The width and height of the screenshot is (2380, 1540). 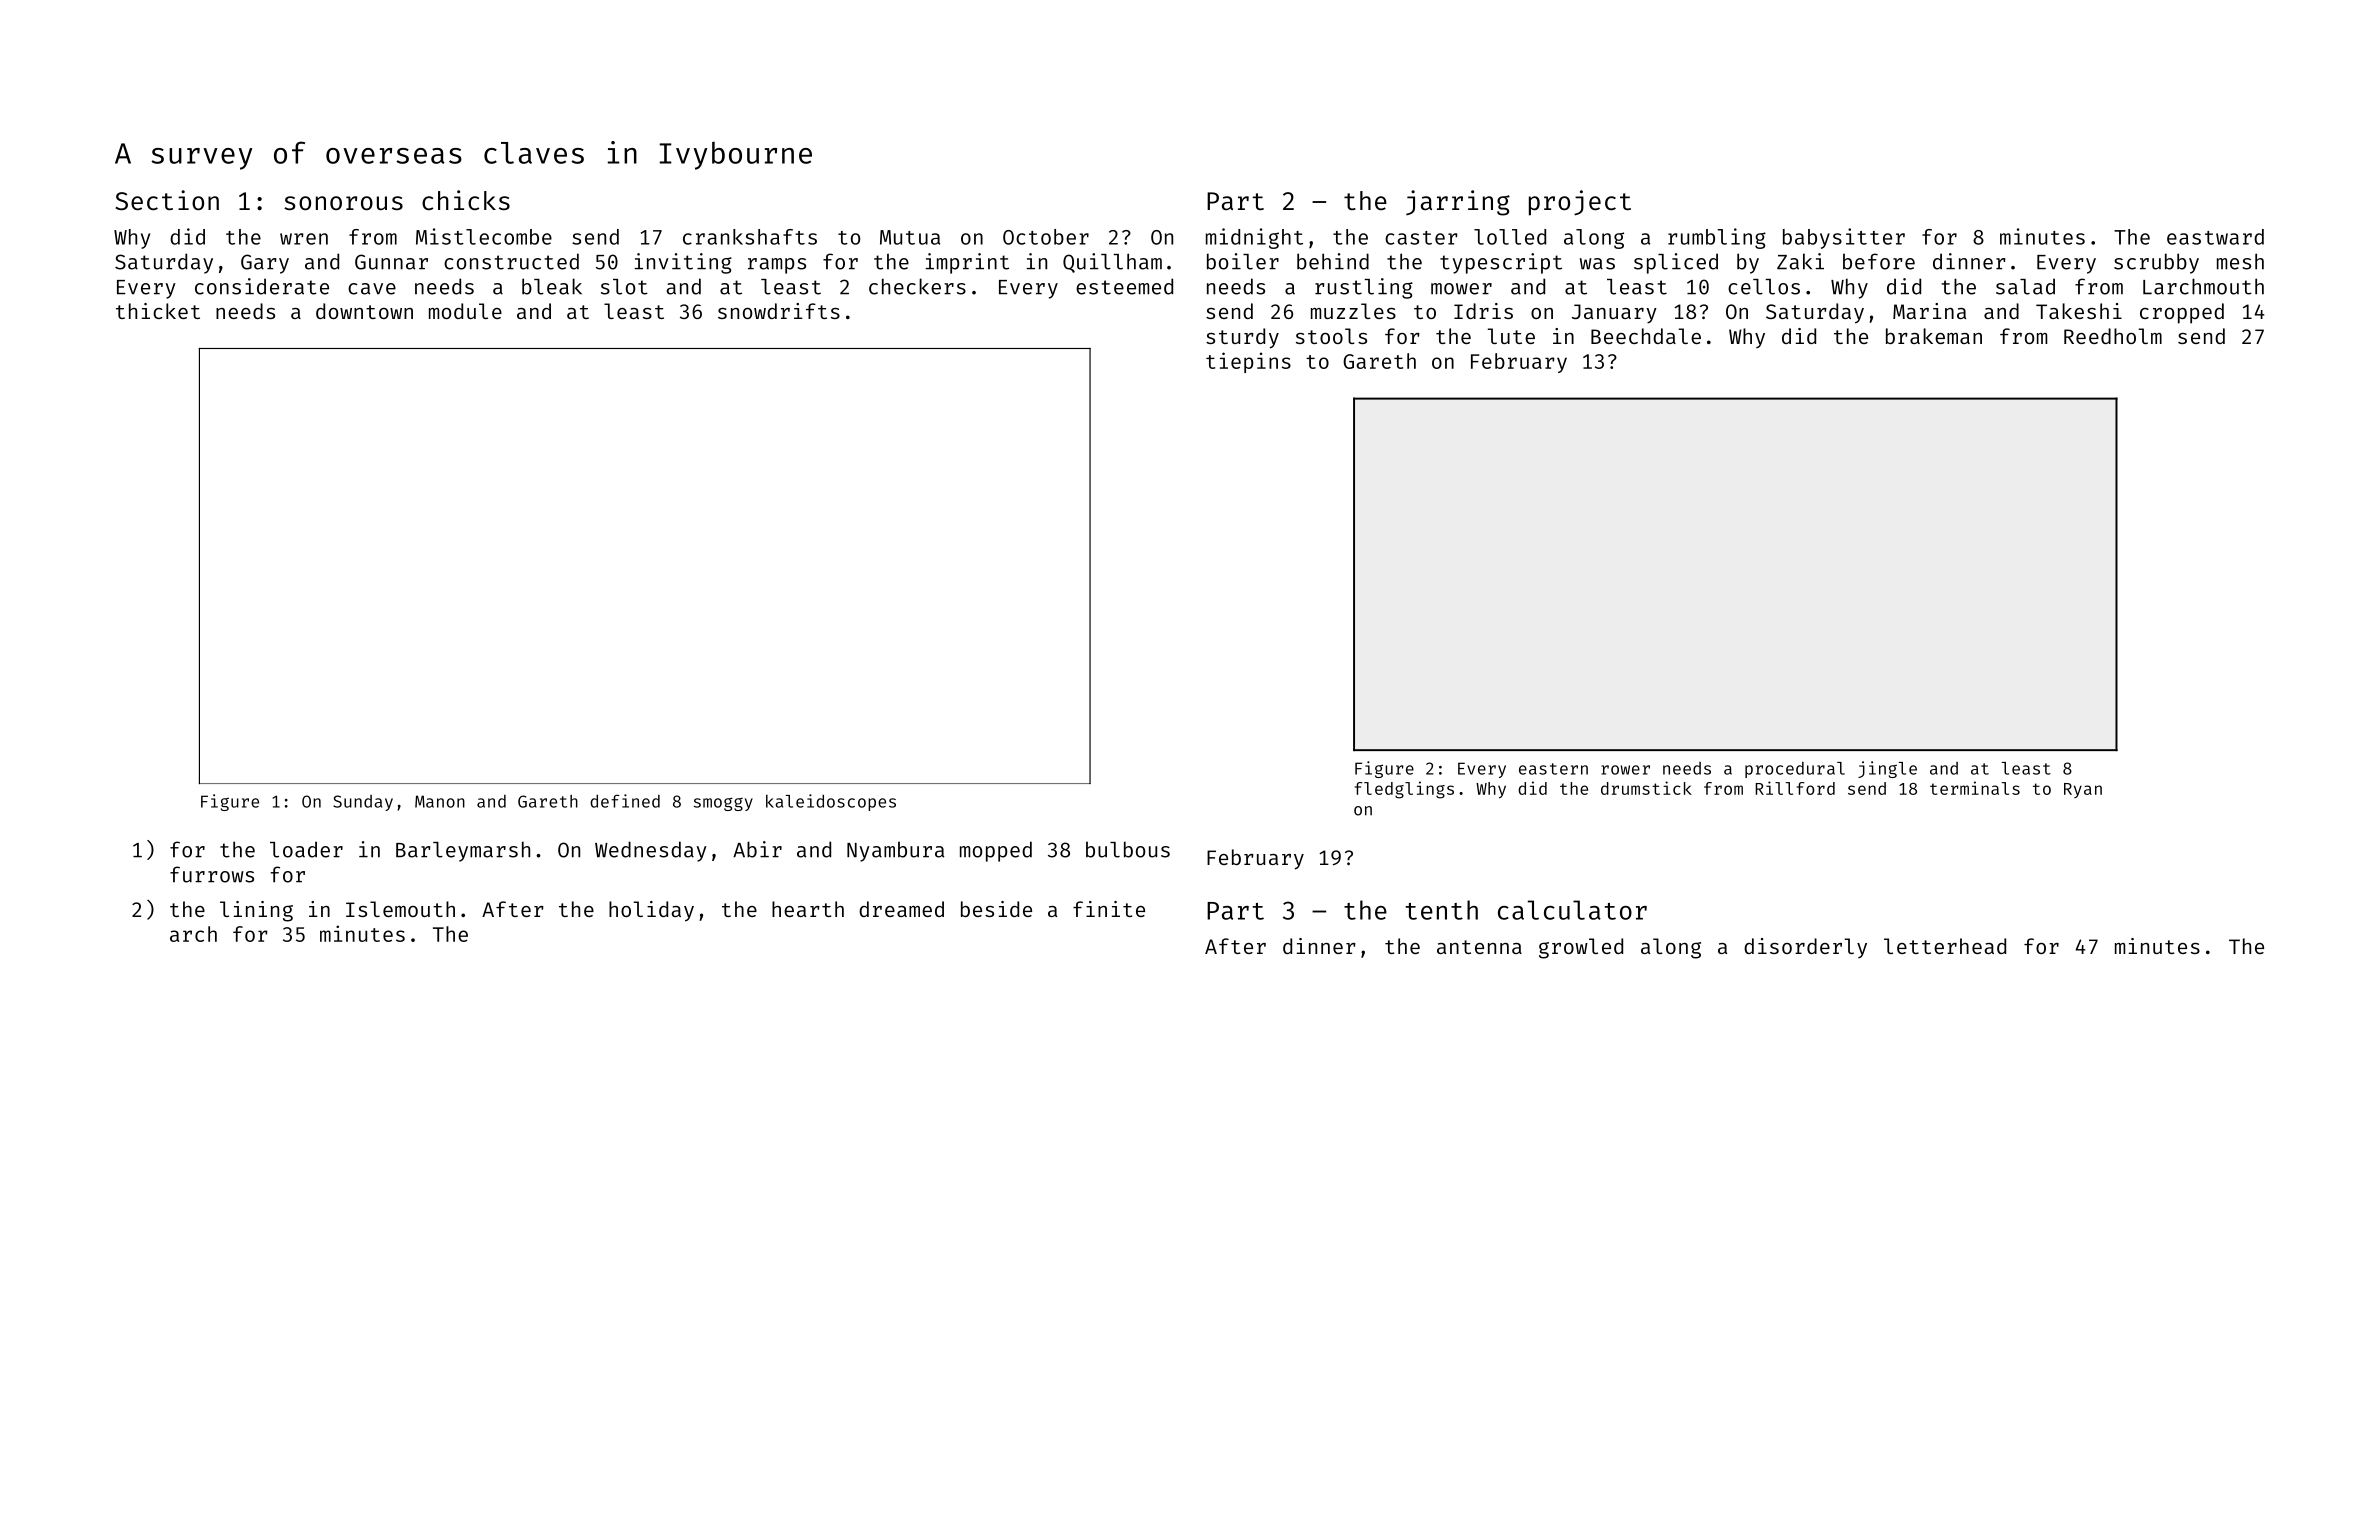 What do you see at coordinates (511, 261) in the screenshot?
I see `constructed` at bounding box center [511, 261].
